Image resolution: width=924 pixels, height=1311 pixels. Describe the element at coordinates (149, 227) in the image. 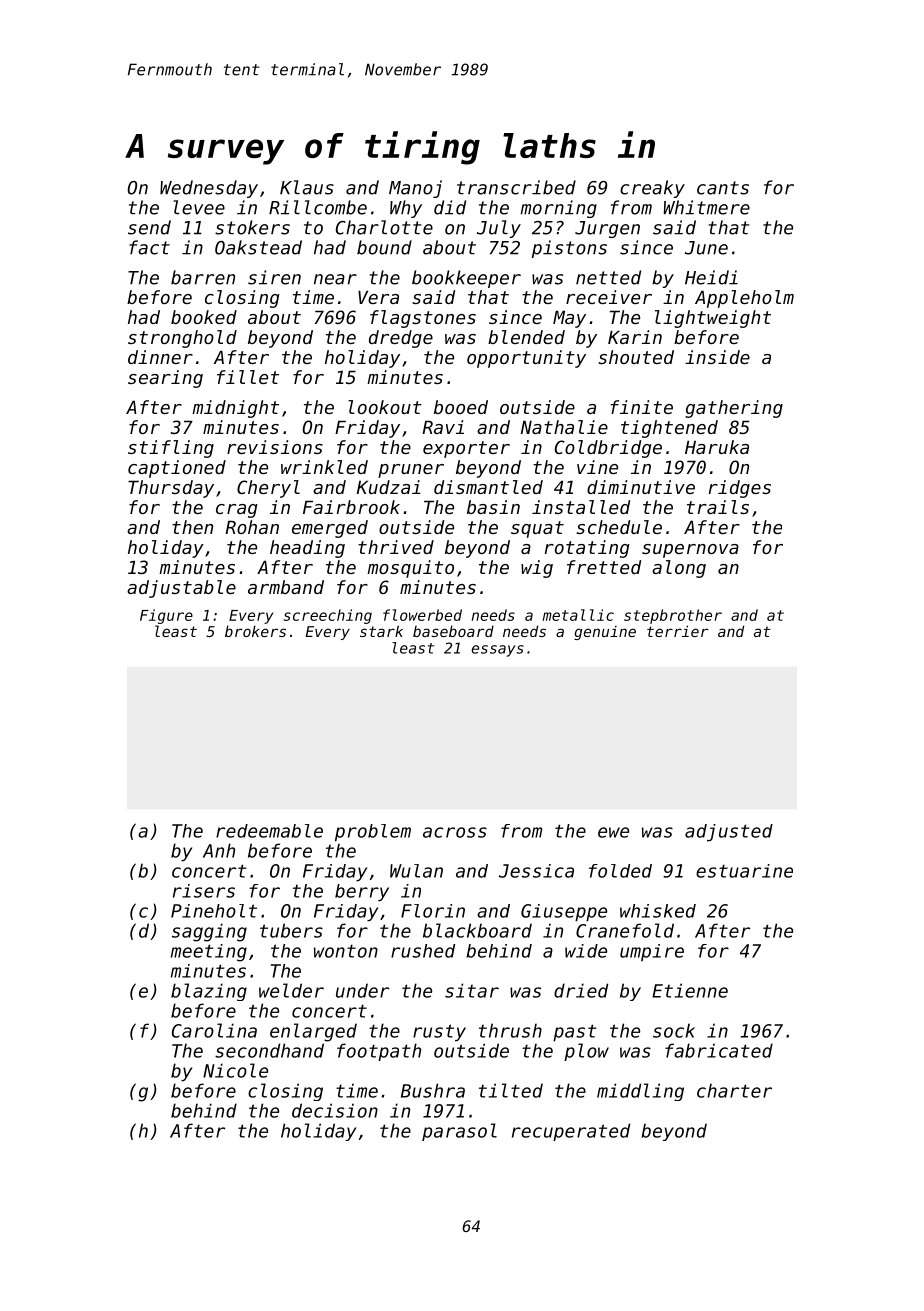

I see `send` at that location.
